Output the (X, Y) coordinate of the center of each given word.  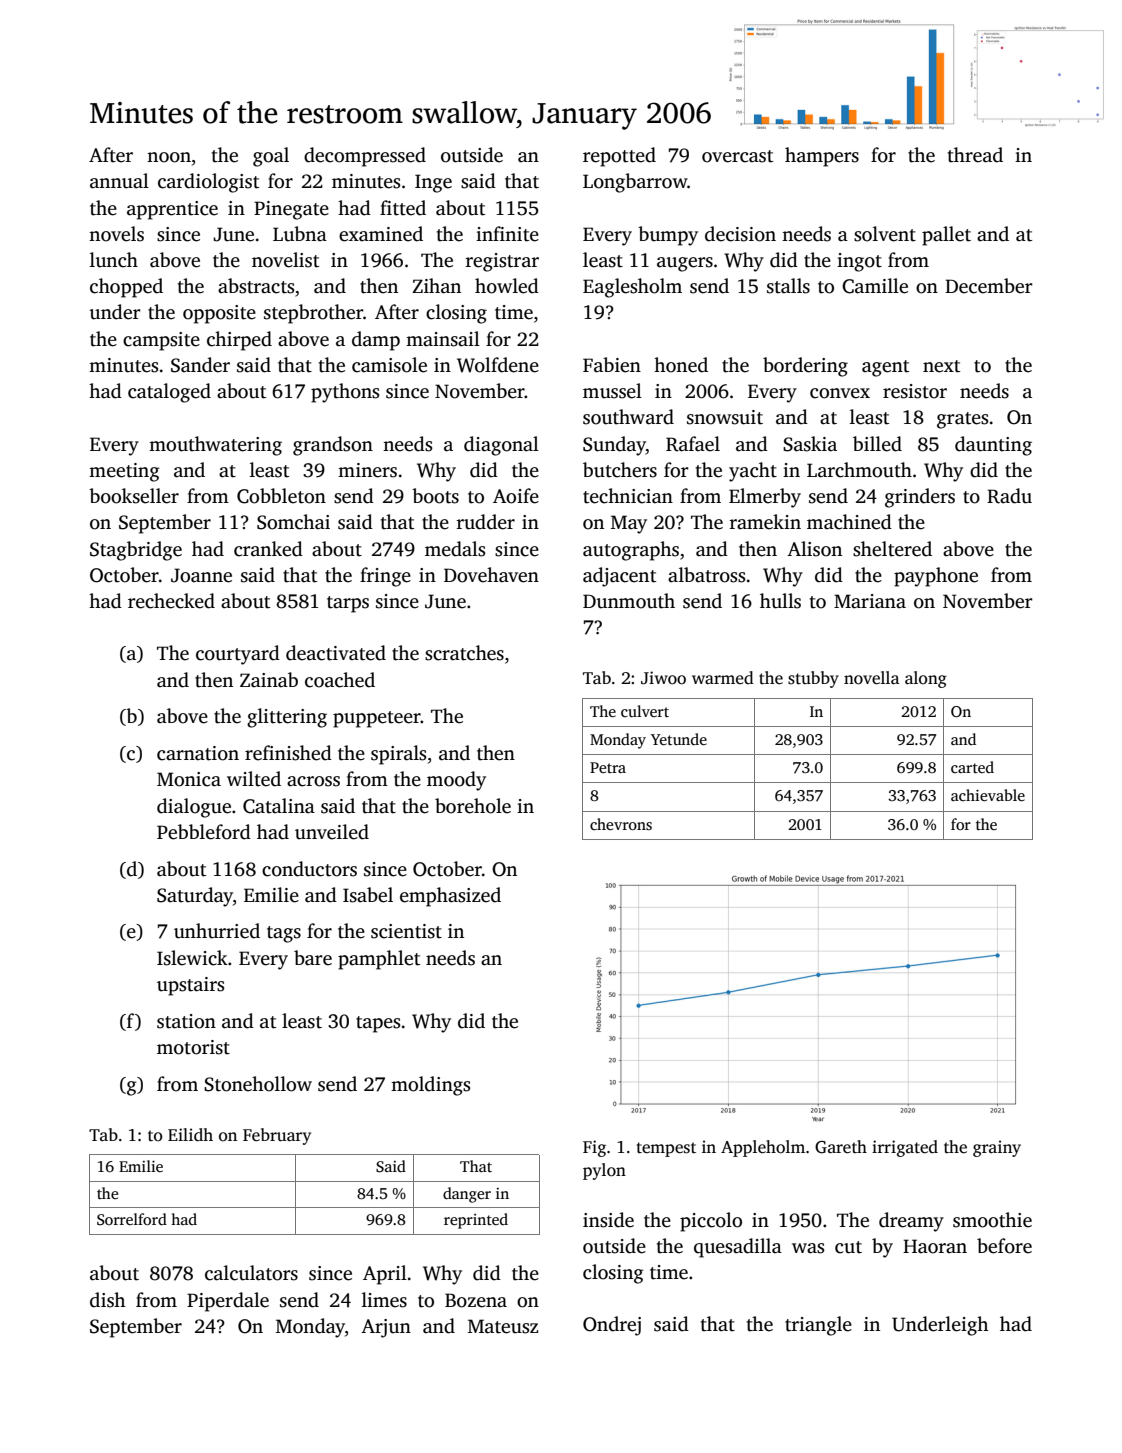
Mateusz (503, 1326)
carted (972, 767)
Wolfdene (498, 365)
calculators (251, 1273)
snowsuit (725, 417)
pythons (345, 393)
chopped (126, 288)
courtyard (238, 655)
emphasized (450, 897)
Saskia (810, 444)
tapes (378, 1024)
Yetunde (679, 739)
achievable (988, 795)
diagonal (501, 446)
